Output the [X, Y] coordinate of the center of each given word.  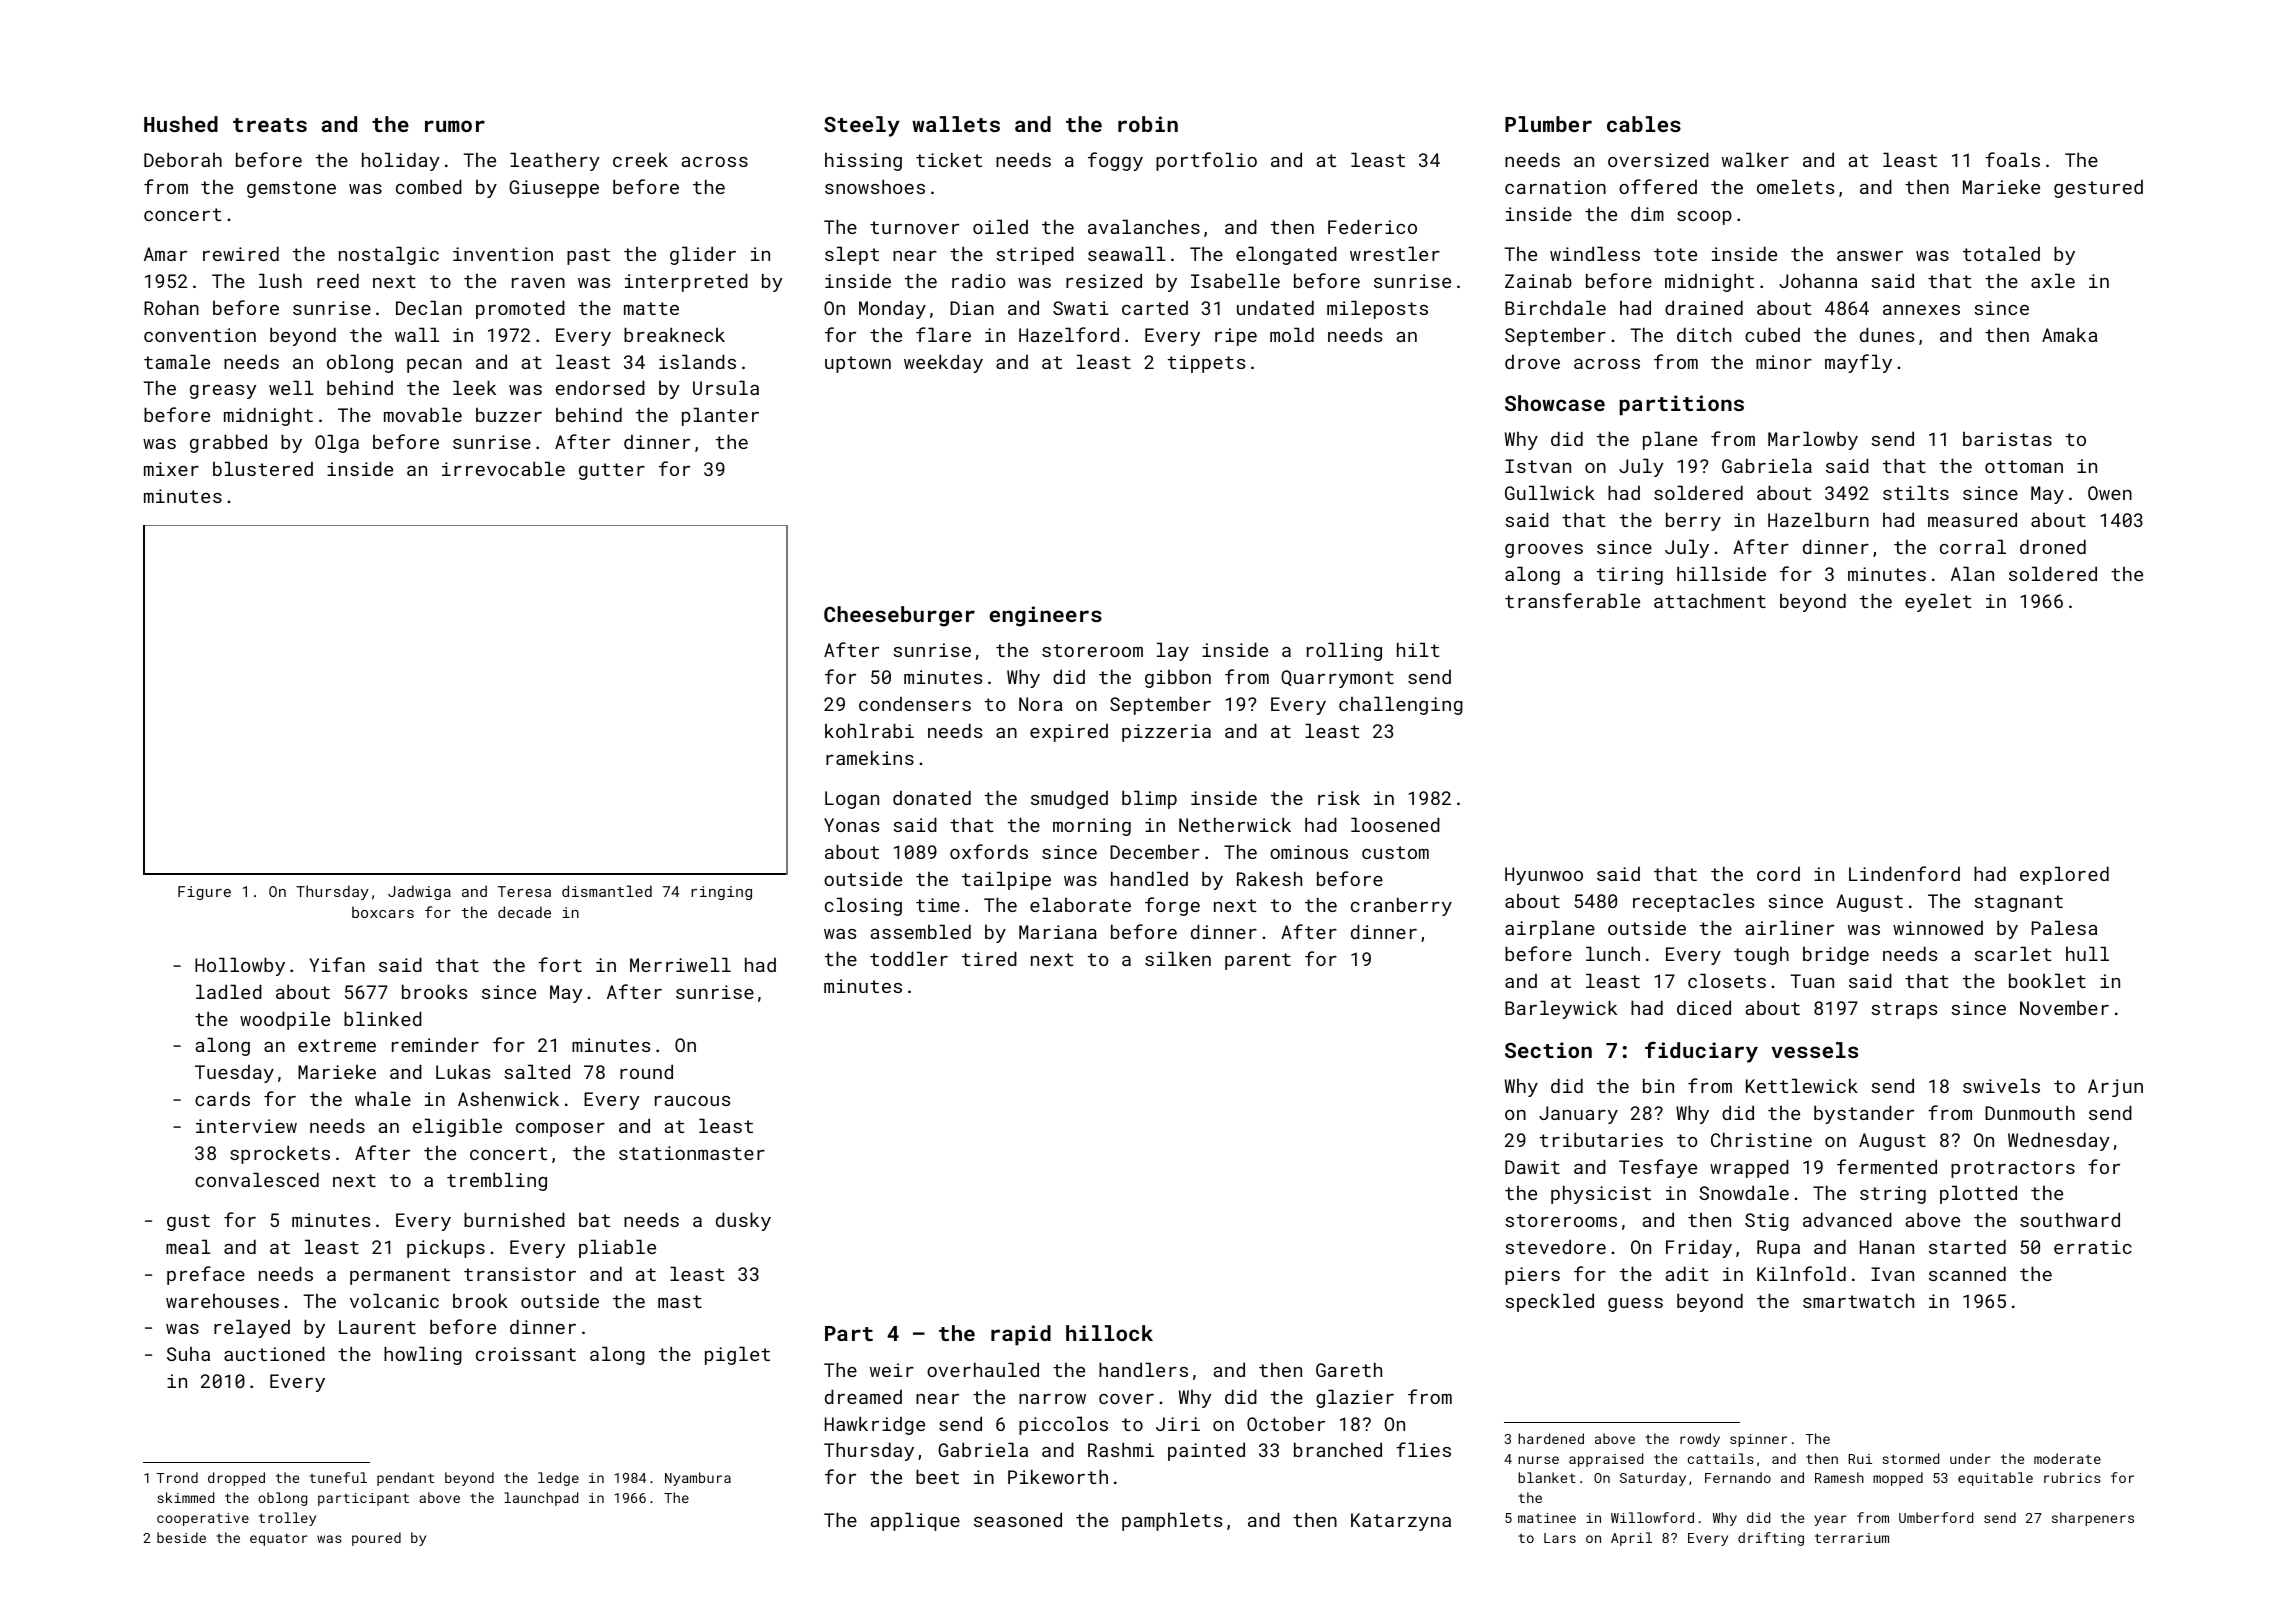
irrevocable [503, 468]
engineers [1045, 616]
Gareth [1349, 1369]
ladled [229, 991]
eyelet [1938, 602]
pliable [617, 1248]
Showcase [1555, 403]
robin [1148, 124]
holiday [401, 161]
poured [376, 1539]
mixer [171, 469]
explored [2064, 875]
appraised [1606, 1460]
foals [2012, 159]
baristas [2007, 439]
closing [863, 906]
